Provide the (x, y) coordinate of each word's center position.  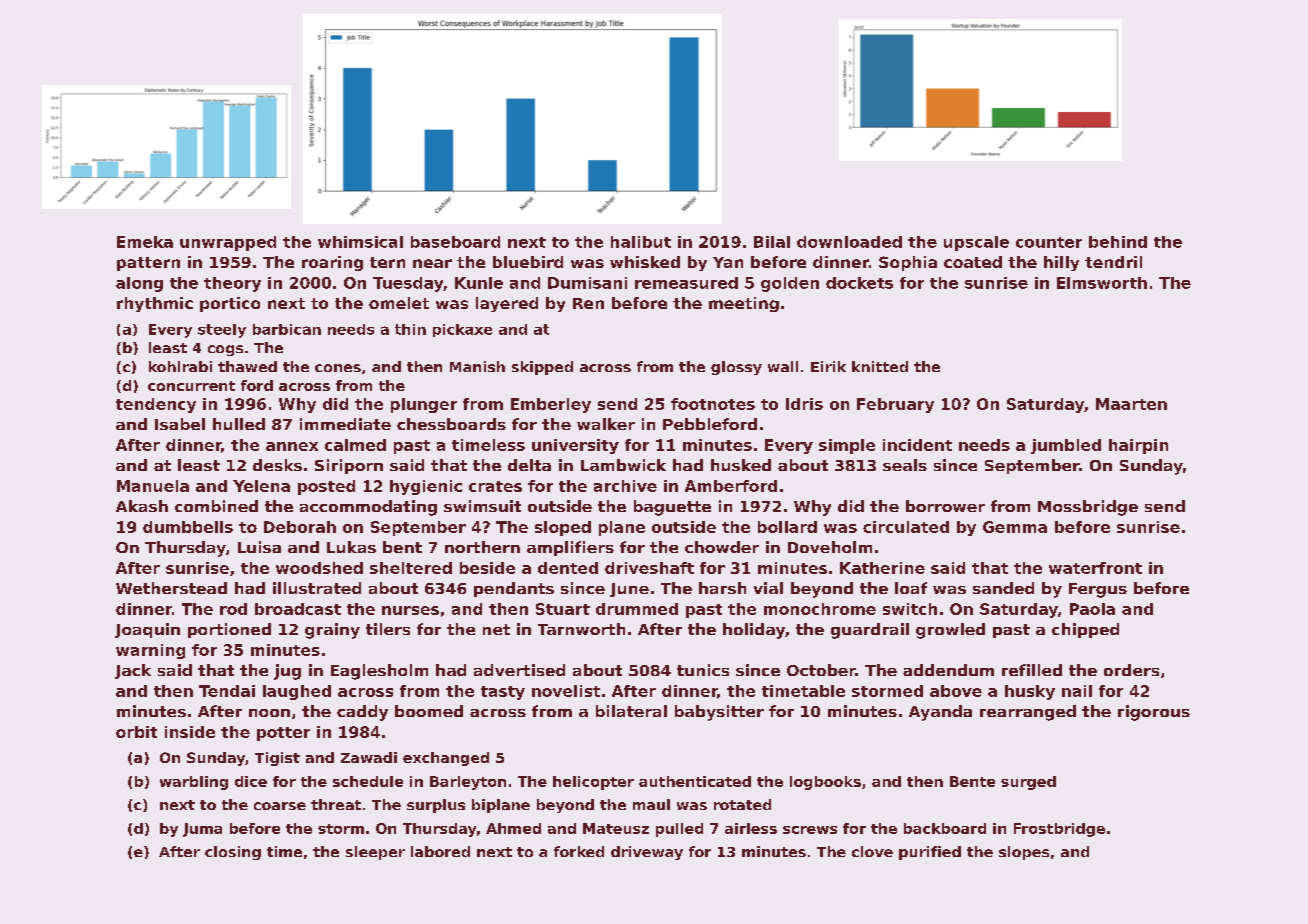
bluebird (528, 262)
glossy (736, 368)
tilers (388, 629)
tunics (703, 670)
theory (232, 284)
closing (233, 853)
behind (1118, 242)
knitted (880, 366)
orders (1131, 670)
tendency (156, 405)
